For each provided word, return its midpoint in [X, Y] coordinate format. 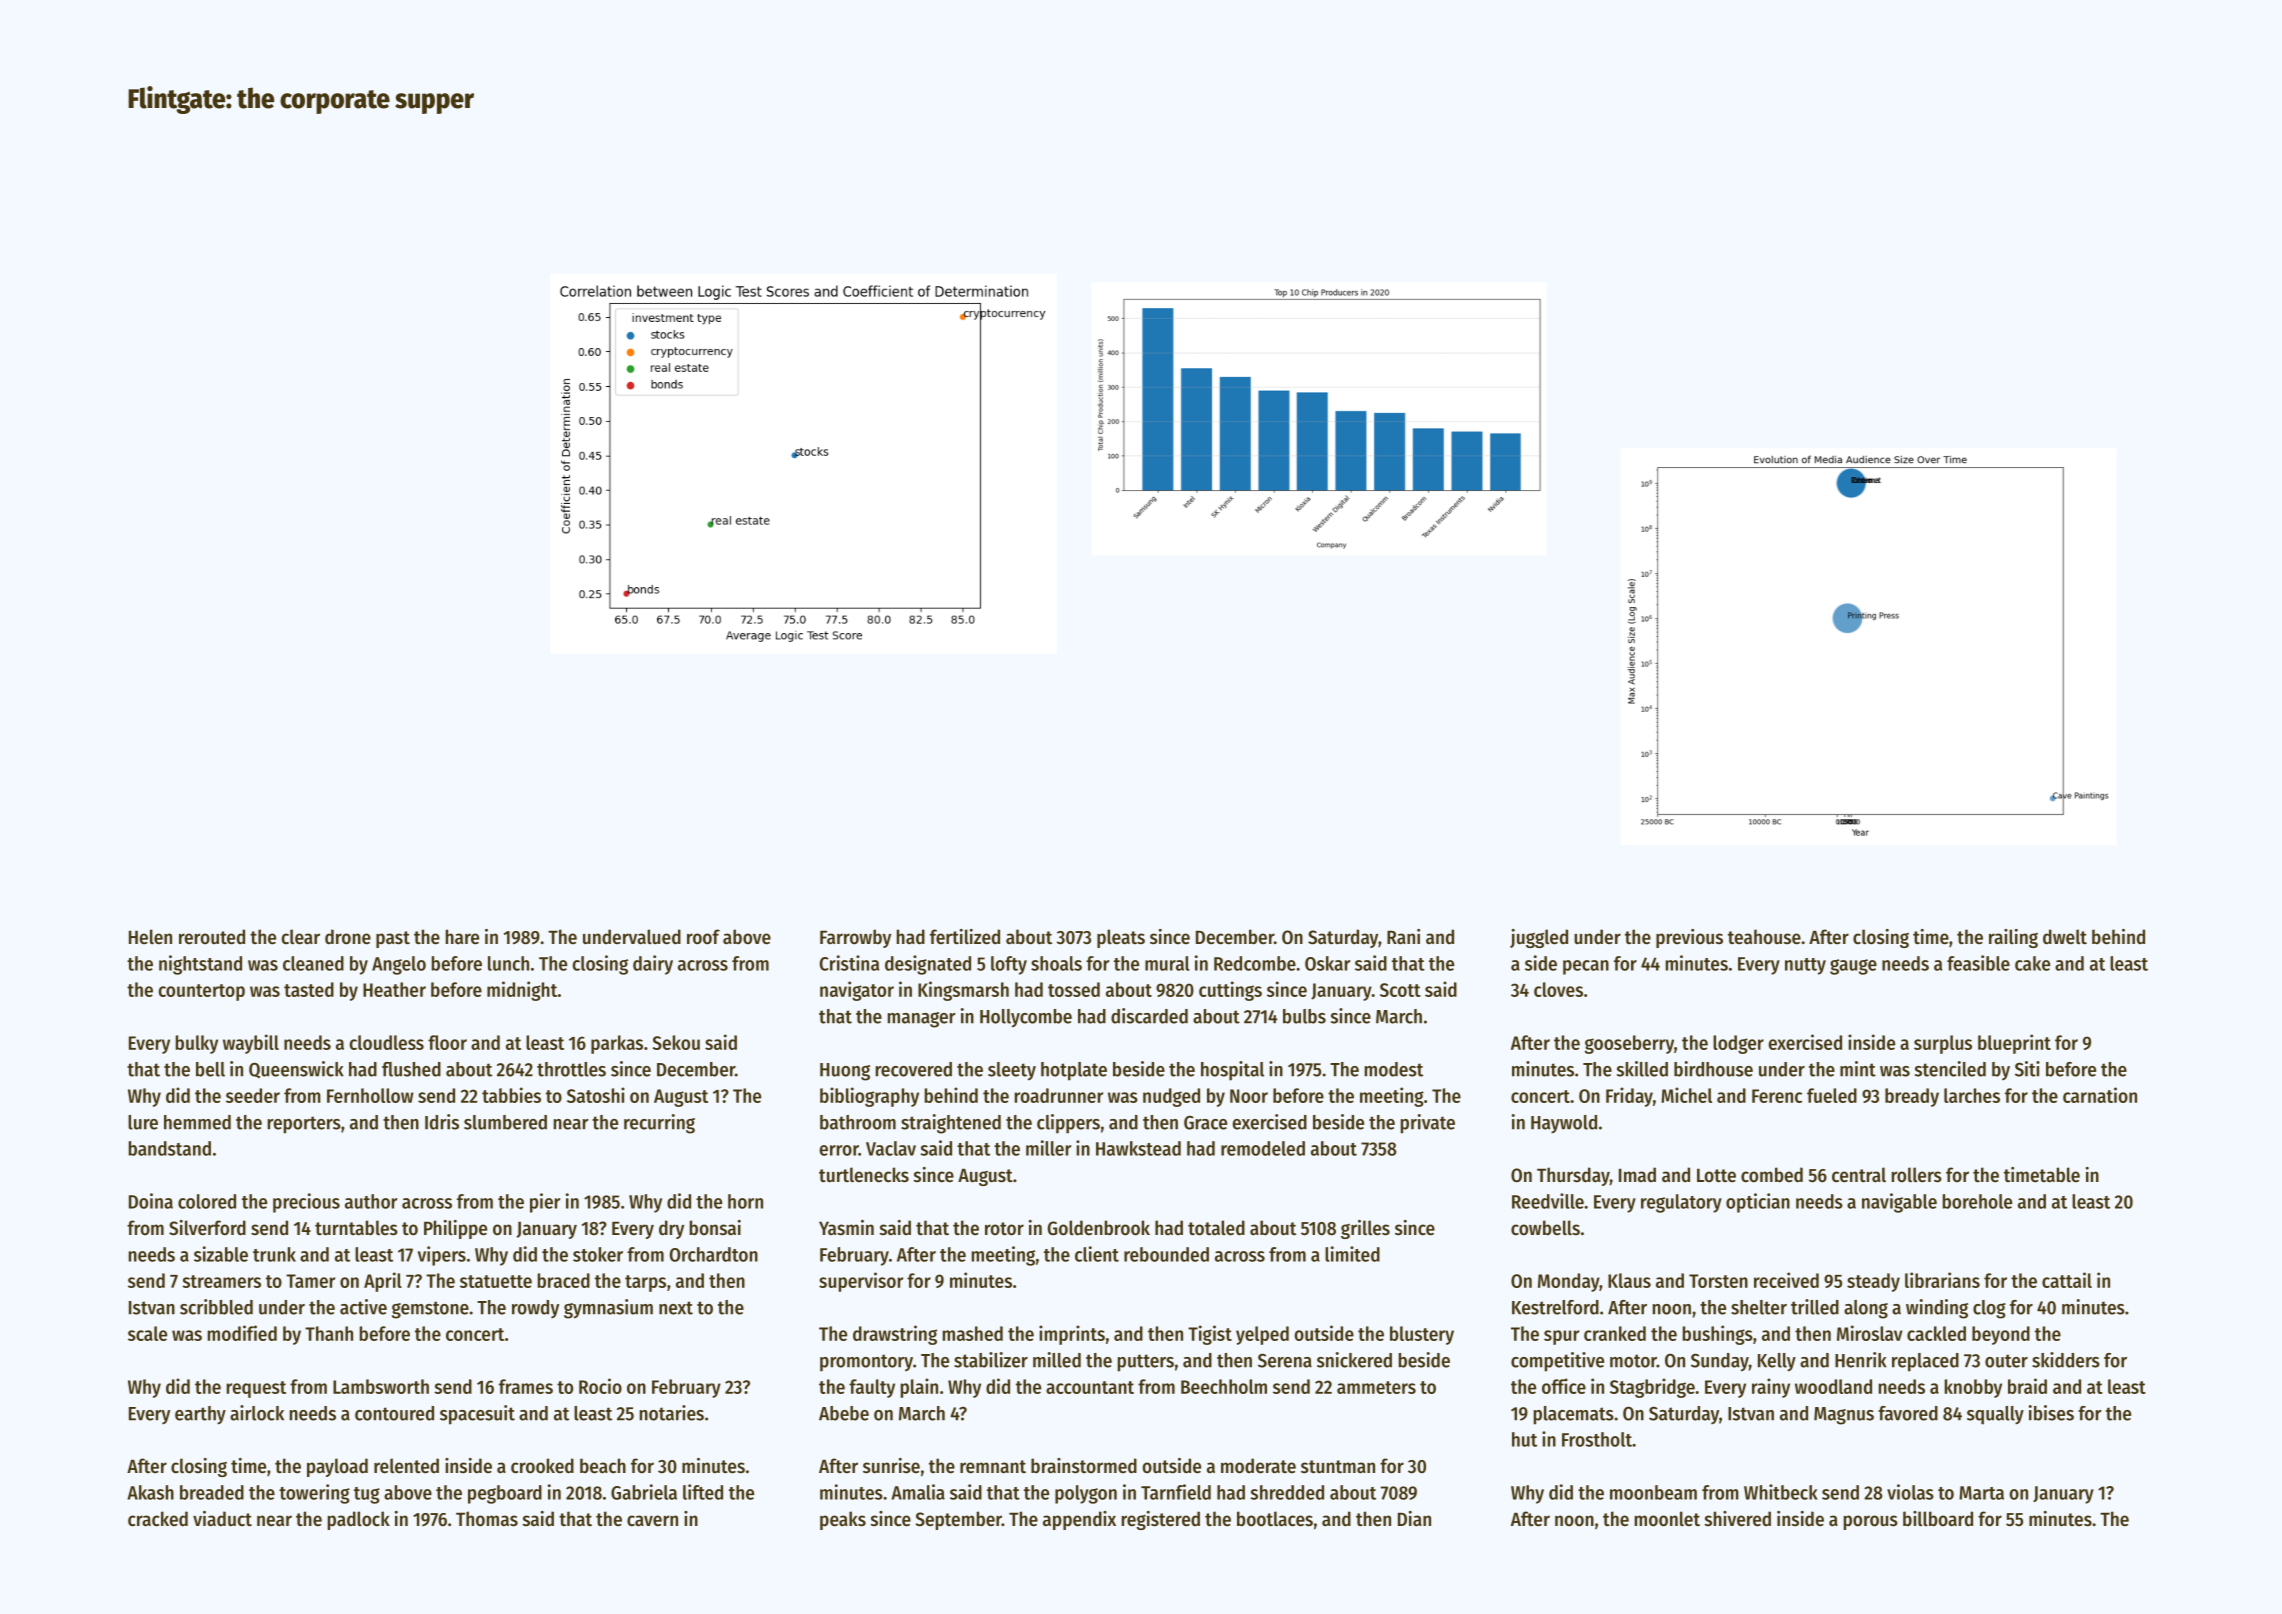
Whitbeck [1781, 1492]
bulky [197, 1044]
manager [922, 1020]
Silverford [207, 1228]
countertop [202, 992]
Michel [1686, 1095]
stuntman [1338, 1466]
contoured [394, 1413]
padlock [359, 1520]
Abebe [844, 1413]
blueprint [2014, 1044]
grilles [1365, 1229]
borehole [1977, 1201]
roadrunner [1059, 1095]
